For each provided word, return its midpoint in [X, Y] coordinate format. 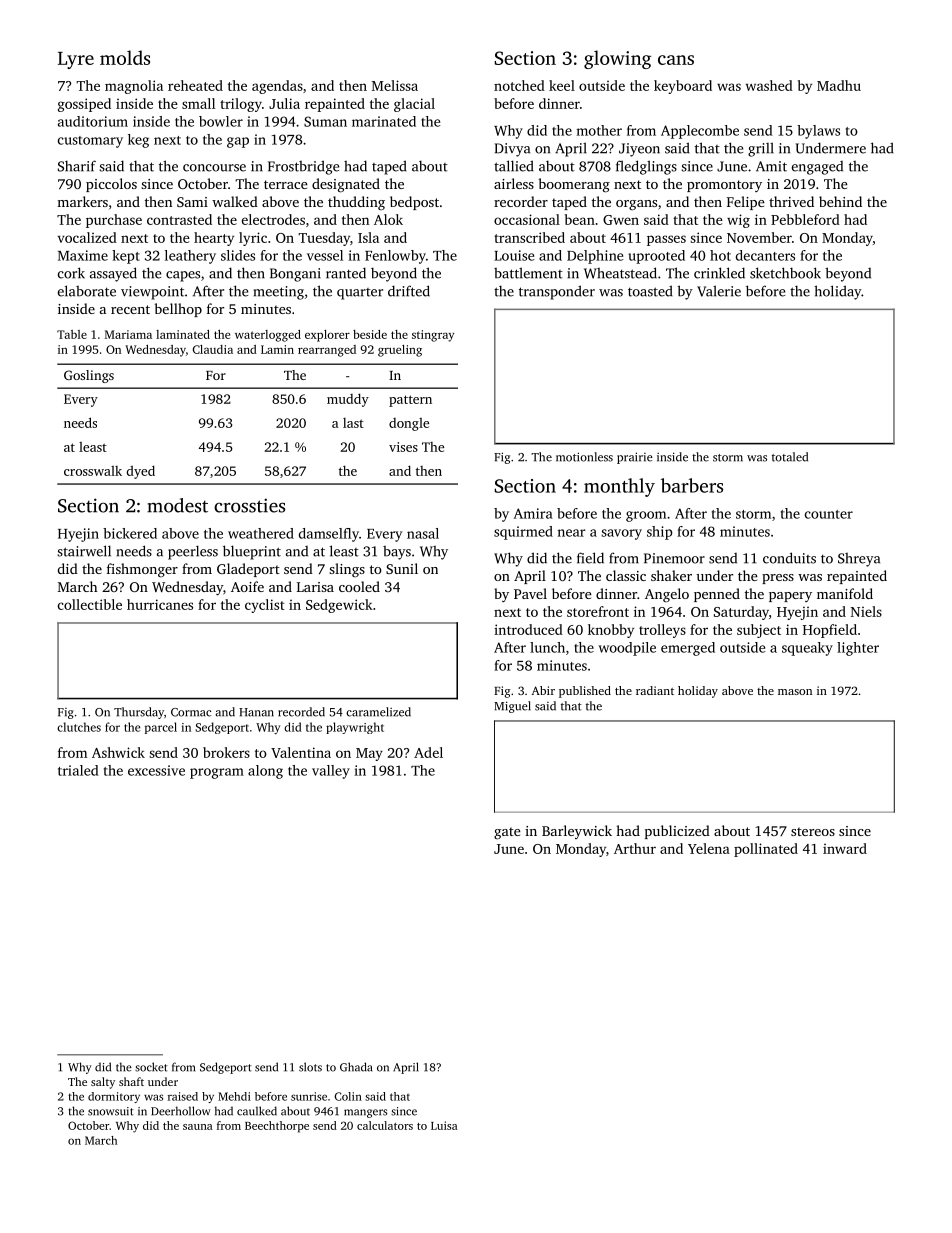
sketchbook [785, 273]
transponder [557, 292]
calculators [385, 1125]
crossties [249, 505]
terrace [286, 184]
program [217, 773]
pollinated [766, 850]
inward [845, 848]
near [571, 533]
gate [507, 833]
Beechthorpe [277, 1127]
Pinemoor [674, 558]
